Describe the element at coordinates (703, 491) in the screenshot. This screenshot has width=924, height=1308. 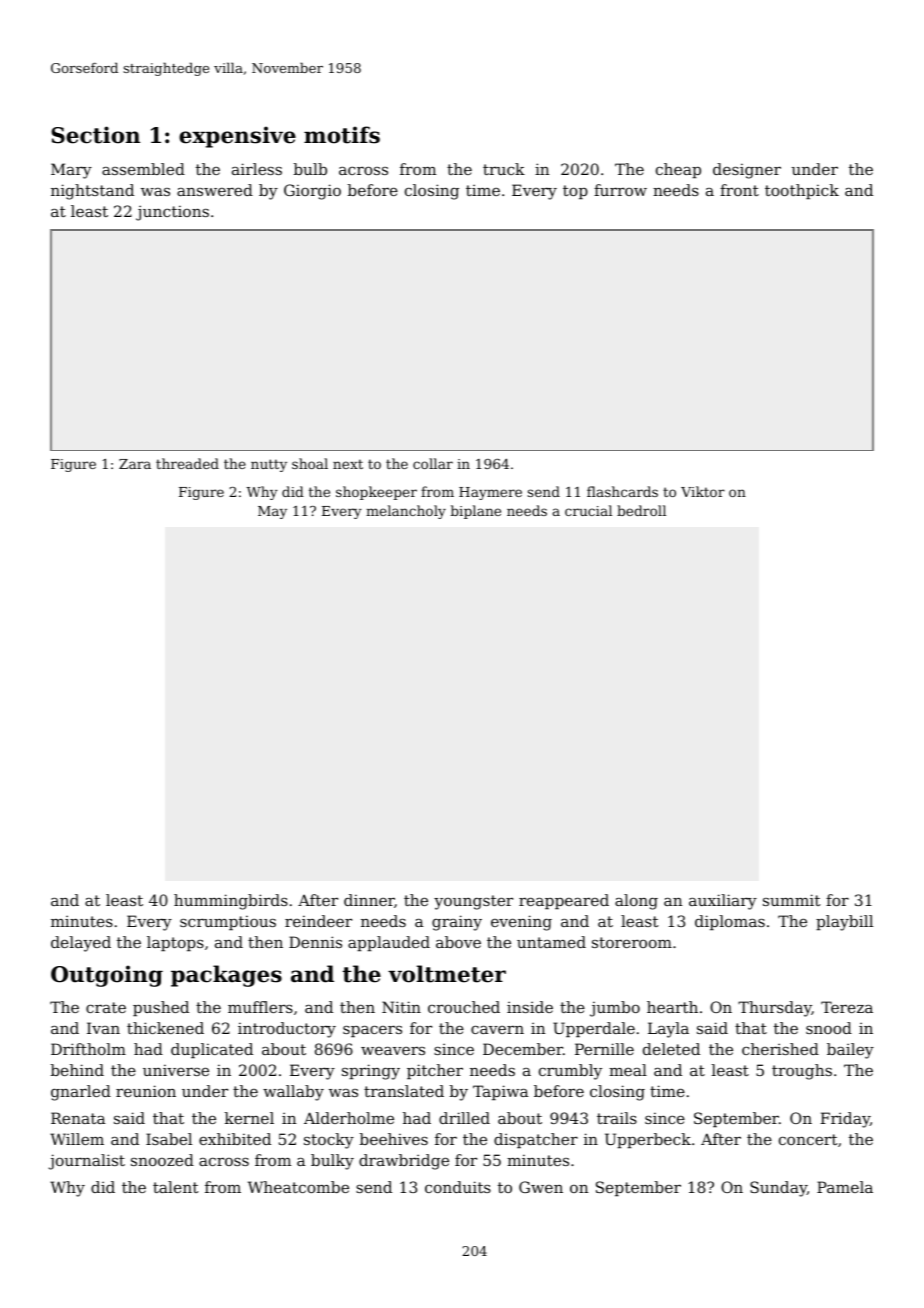
I see `Viktor` at that location.
